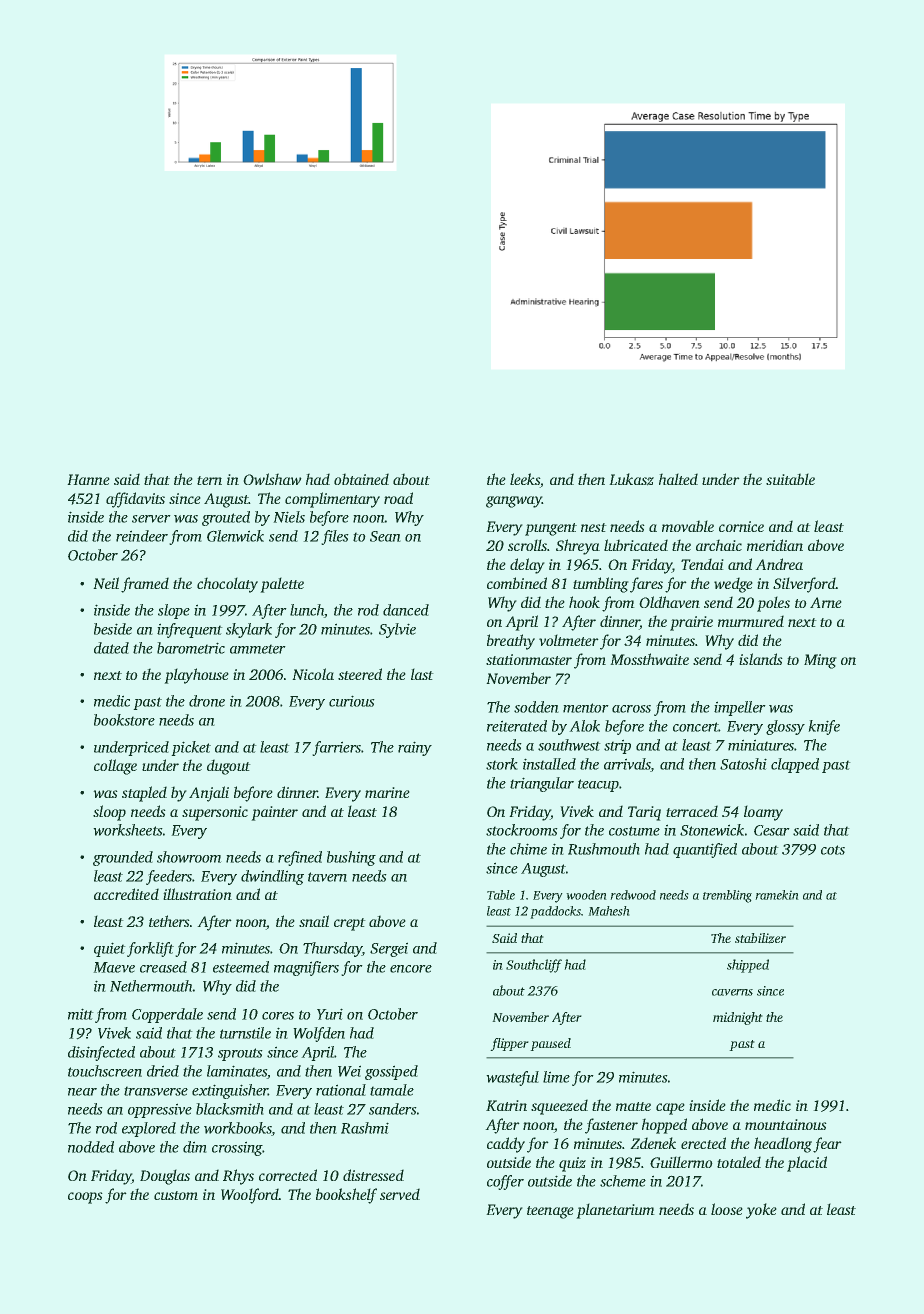  What do you see at coordinates (738, 1018) in the screenshot?
I see `midnight` at bounding box center [738, 1018].
